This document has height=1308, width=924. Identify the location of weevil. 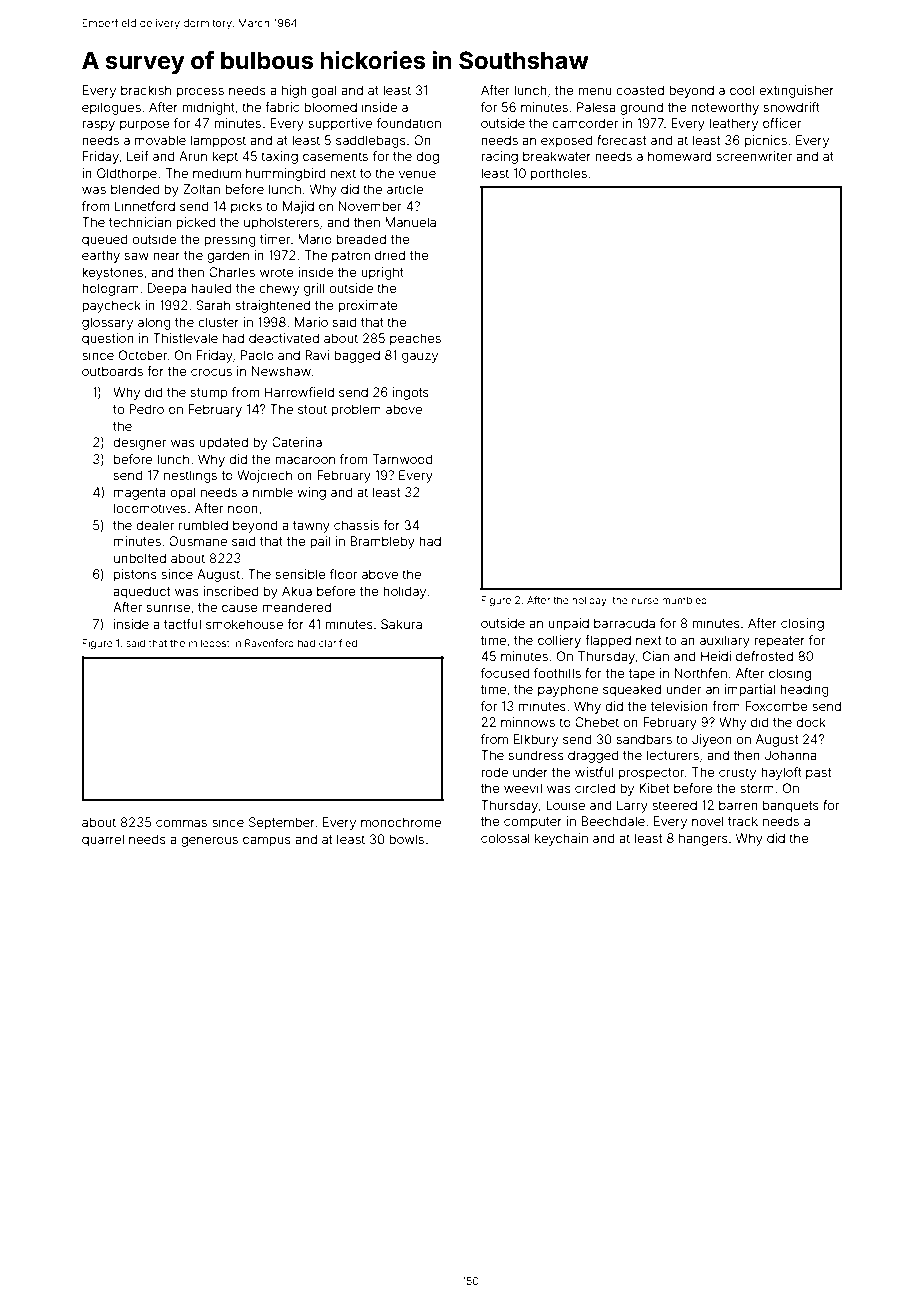
(523, 788).
